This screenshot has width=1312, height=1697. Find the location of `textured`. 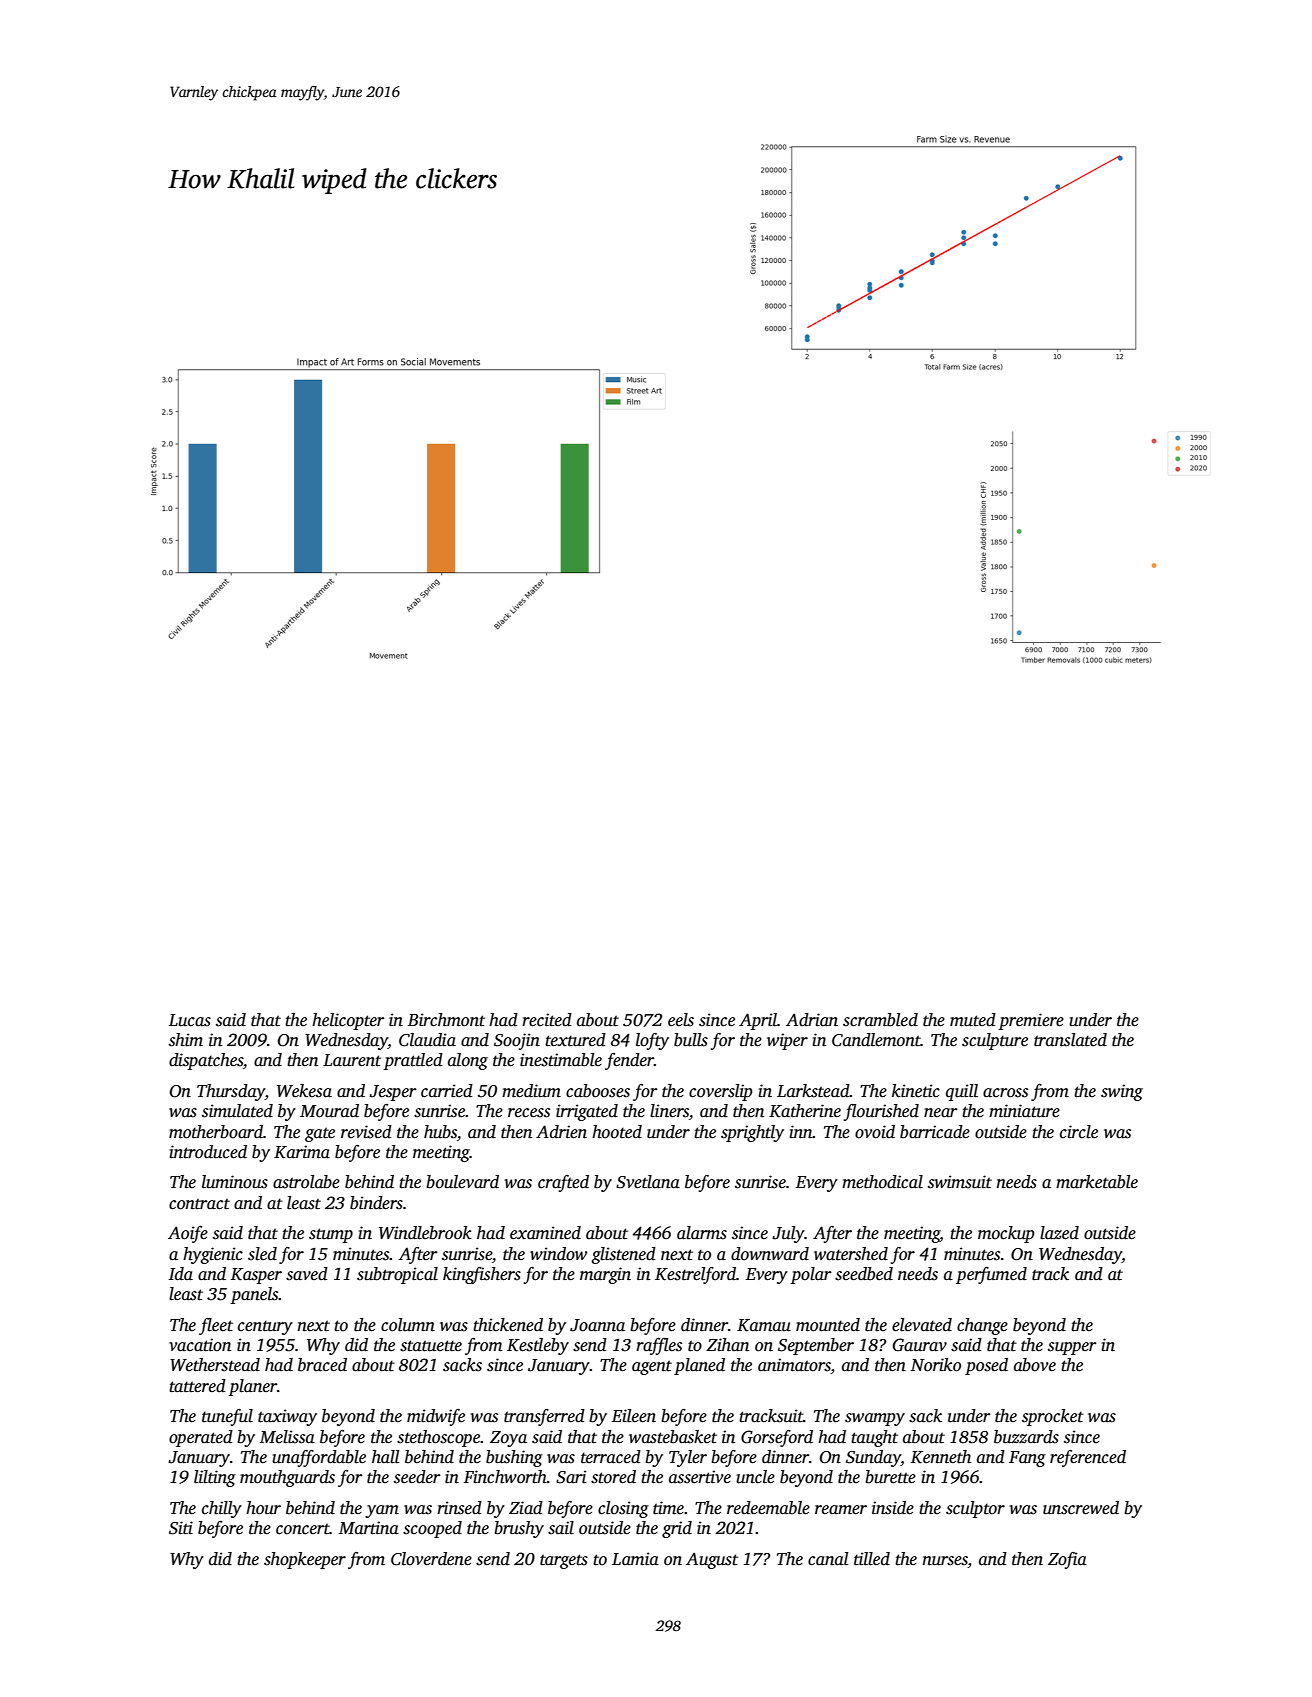

textured is located at coordinates (575, 1040).
